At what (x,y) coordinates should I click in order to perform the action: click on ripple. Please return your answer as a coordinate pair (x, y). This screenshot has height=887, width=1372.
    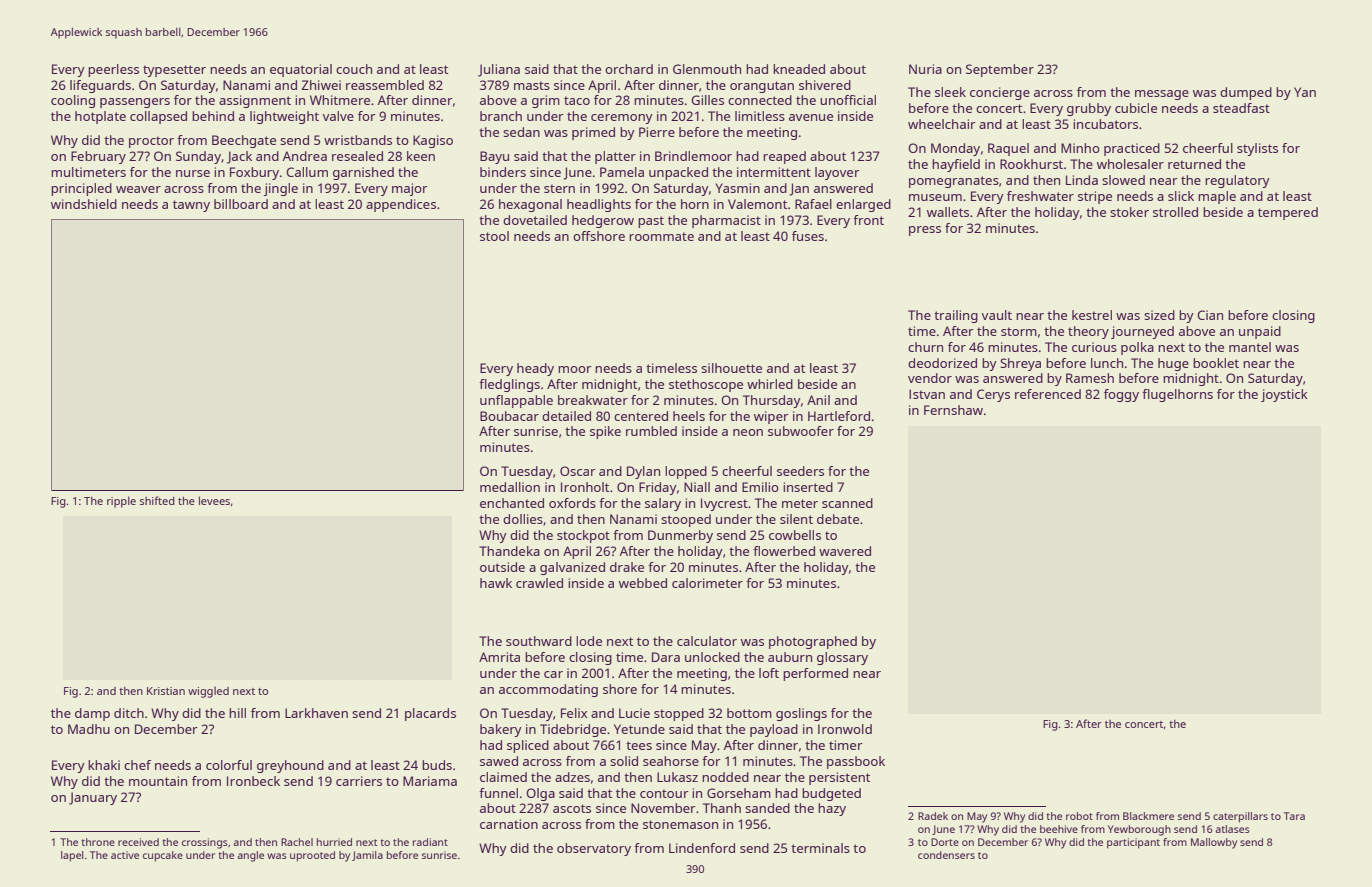
    Looking at the image, I should click on (121, 502).
